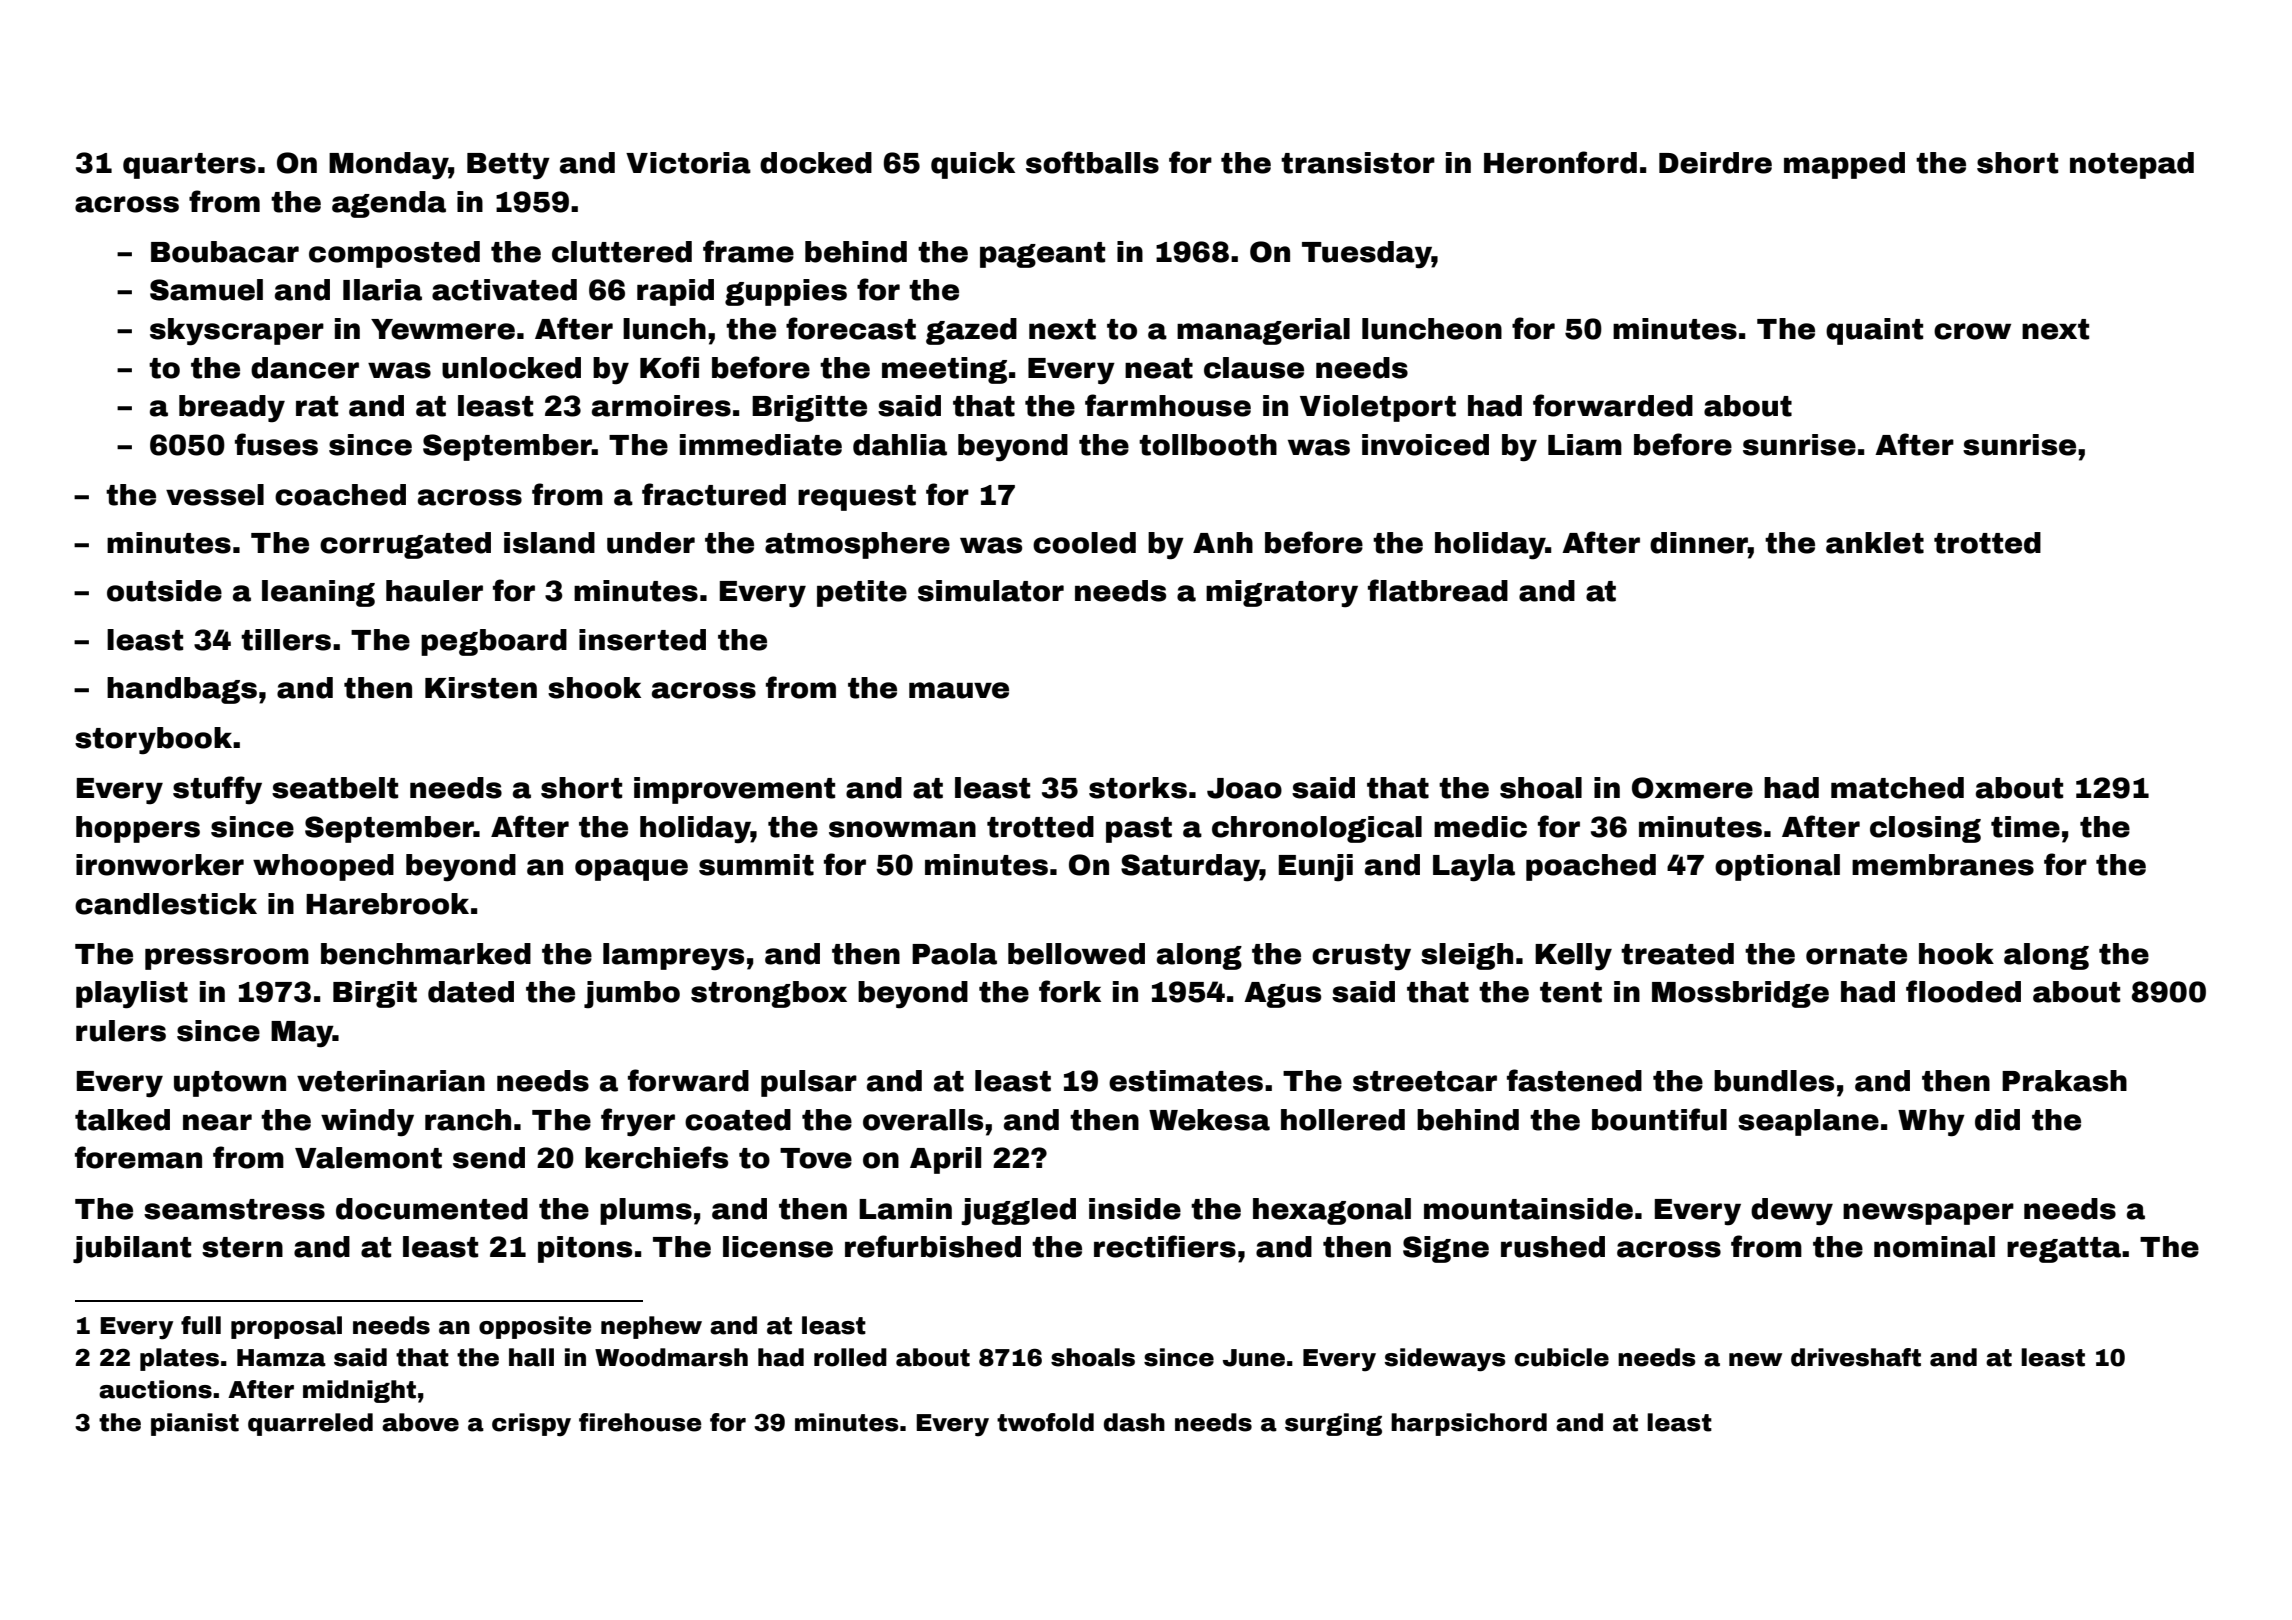 This document has width=2292, height=1620. I want to click on opaque, so click(631, 870).
